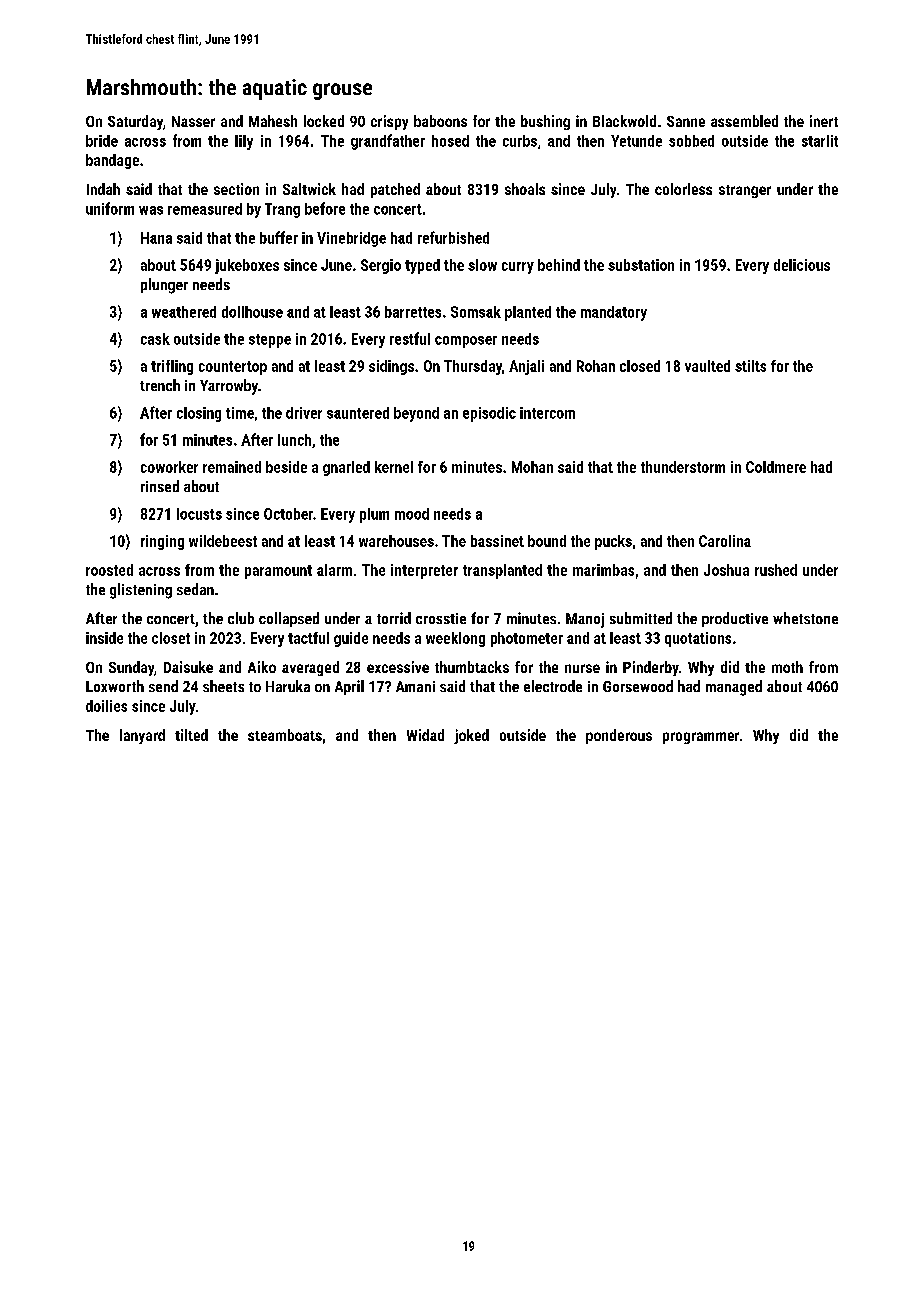 This screenshot has width=924, height=1308. What do you see at coordinates (199, 514) in the screenshot?
I see `locusts` at bounding box center [199, 514].
